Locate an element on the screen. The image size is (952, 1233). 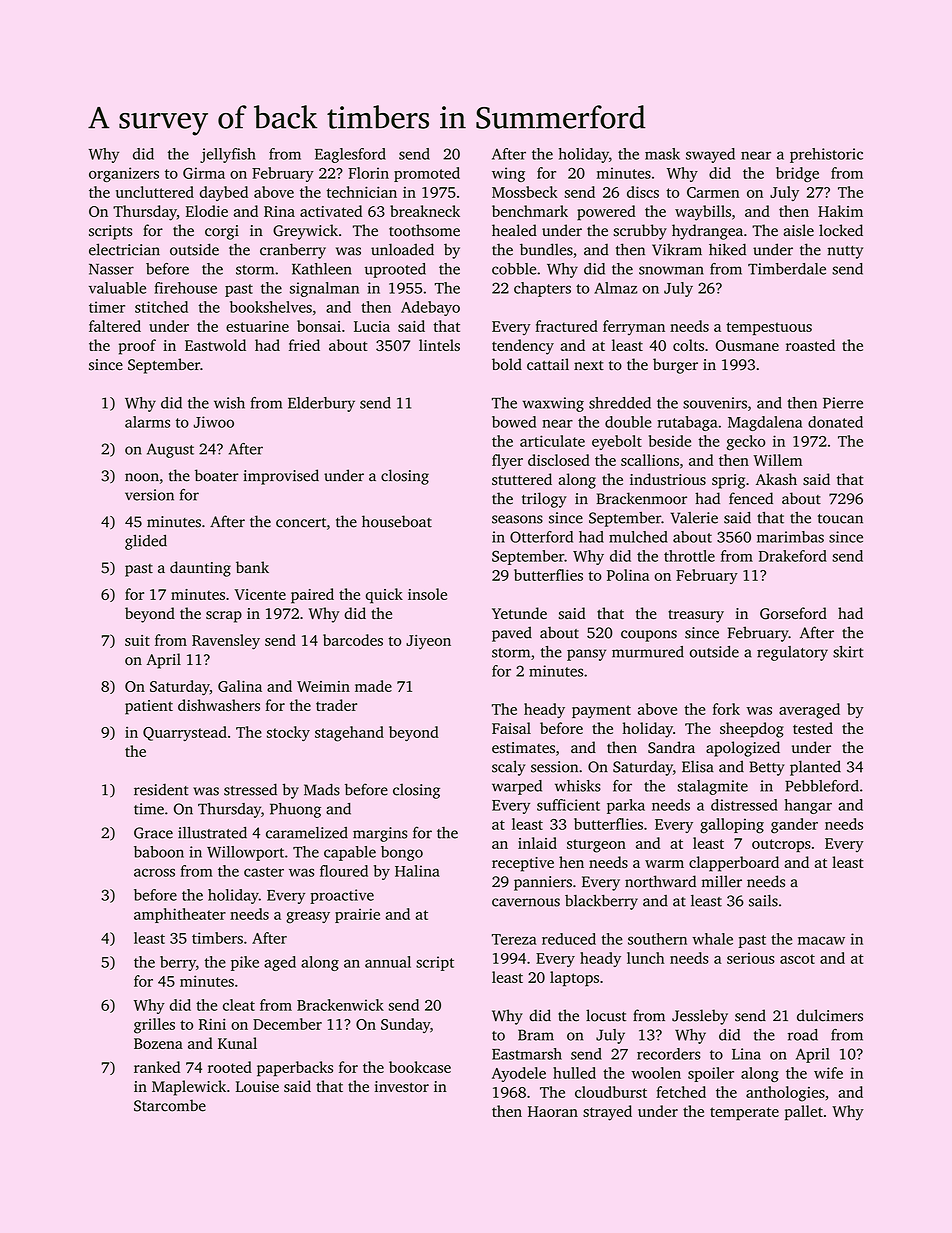
Grace is located at coordinates (153, 833).
